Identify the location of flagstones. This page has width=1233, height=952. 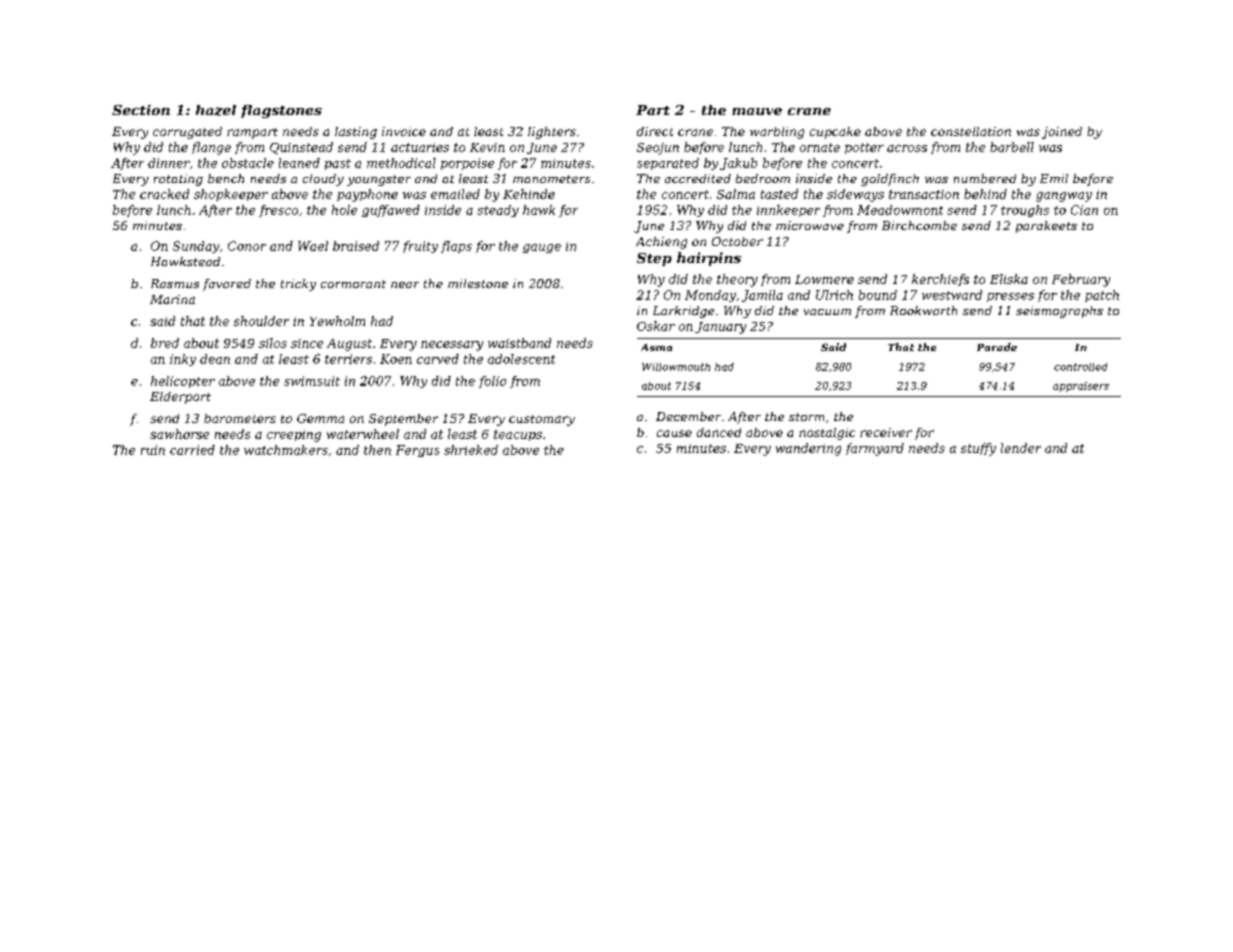
(281, 111).
